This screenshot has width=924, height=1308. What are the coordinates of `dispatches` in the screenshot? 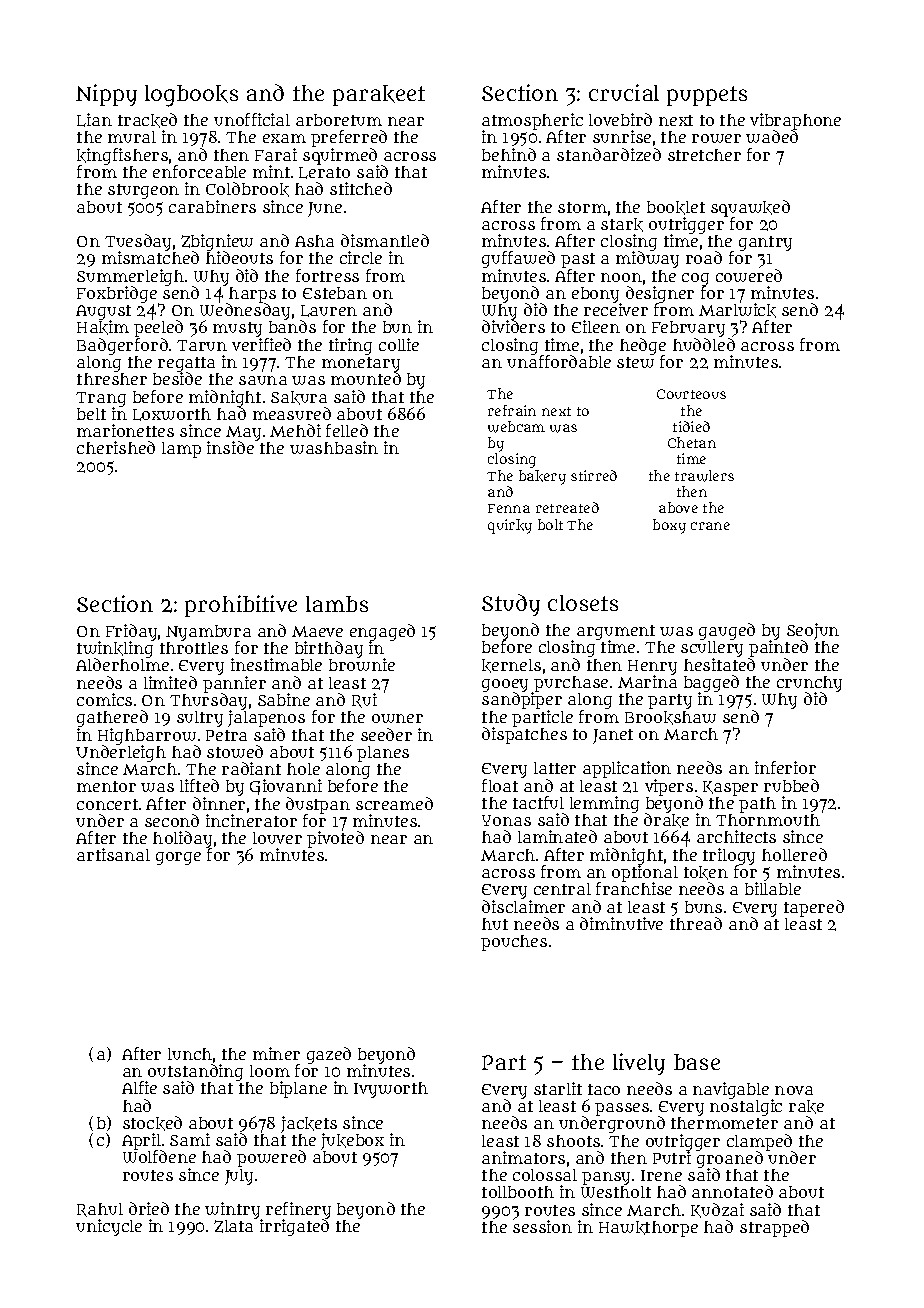 It's located at (524, 735).
